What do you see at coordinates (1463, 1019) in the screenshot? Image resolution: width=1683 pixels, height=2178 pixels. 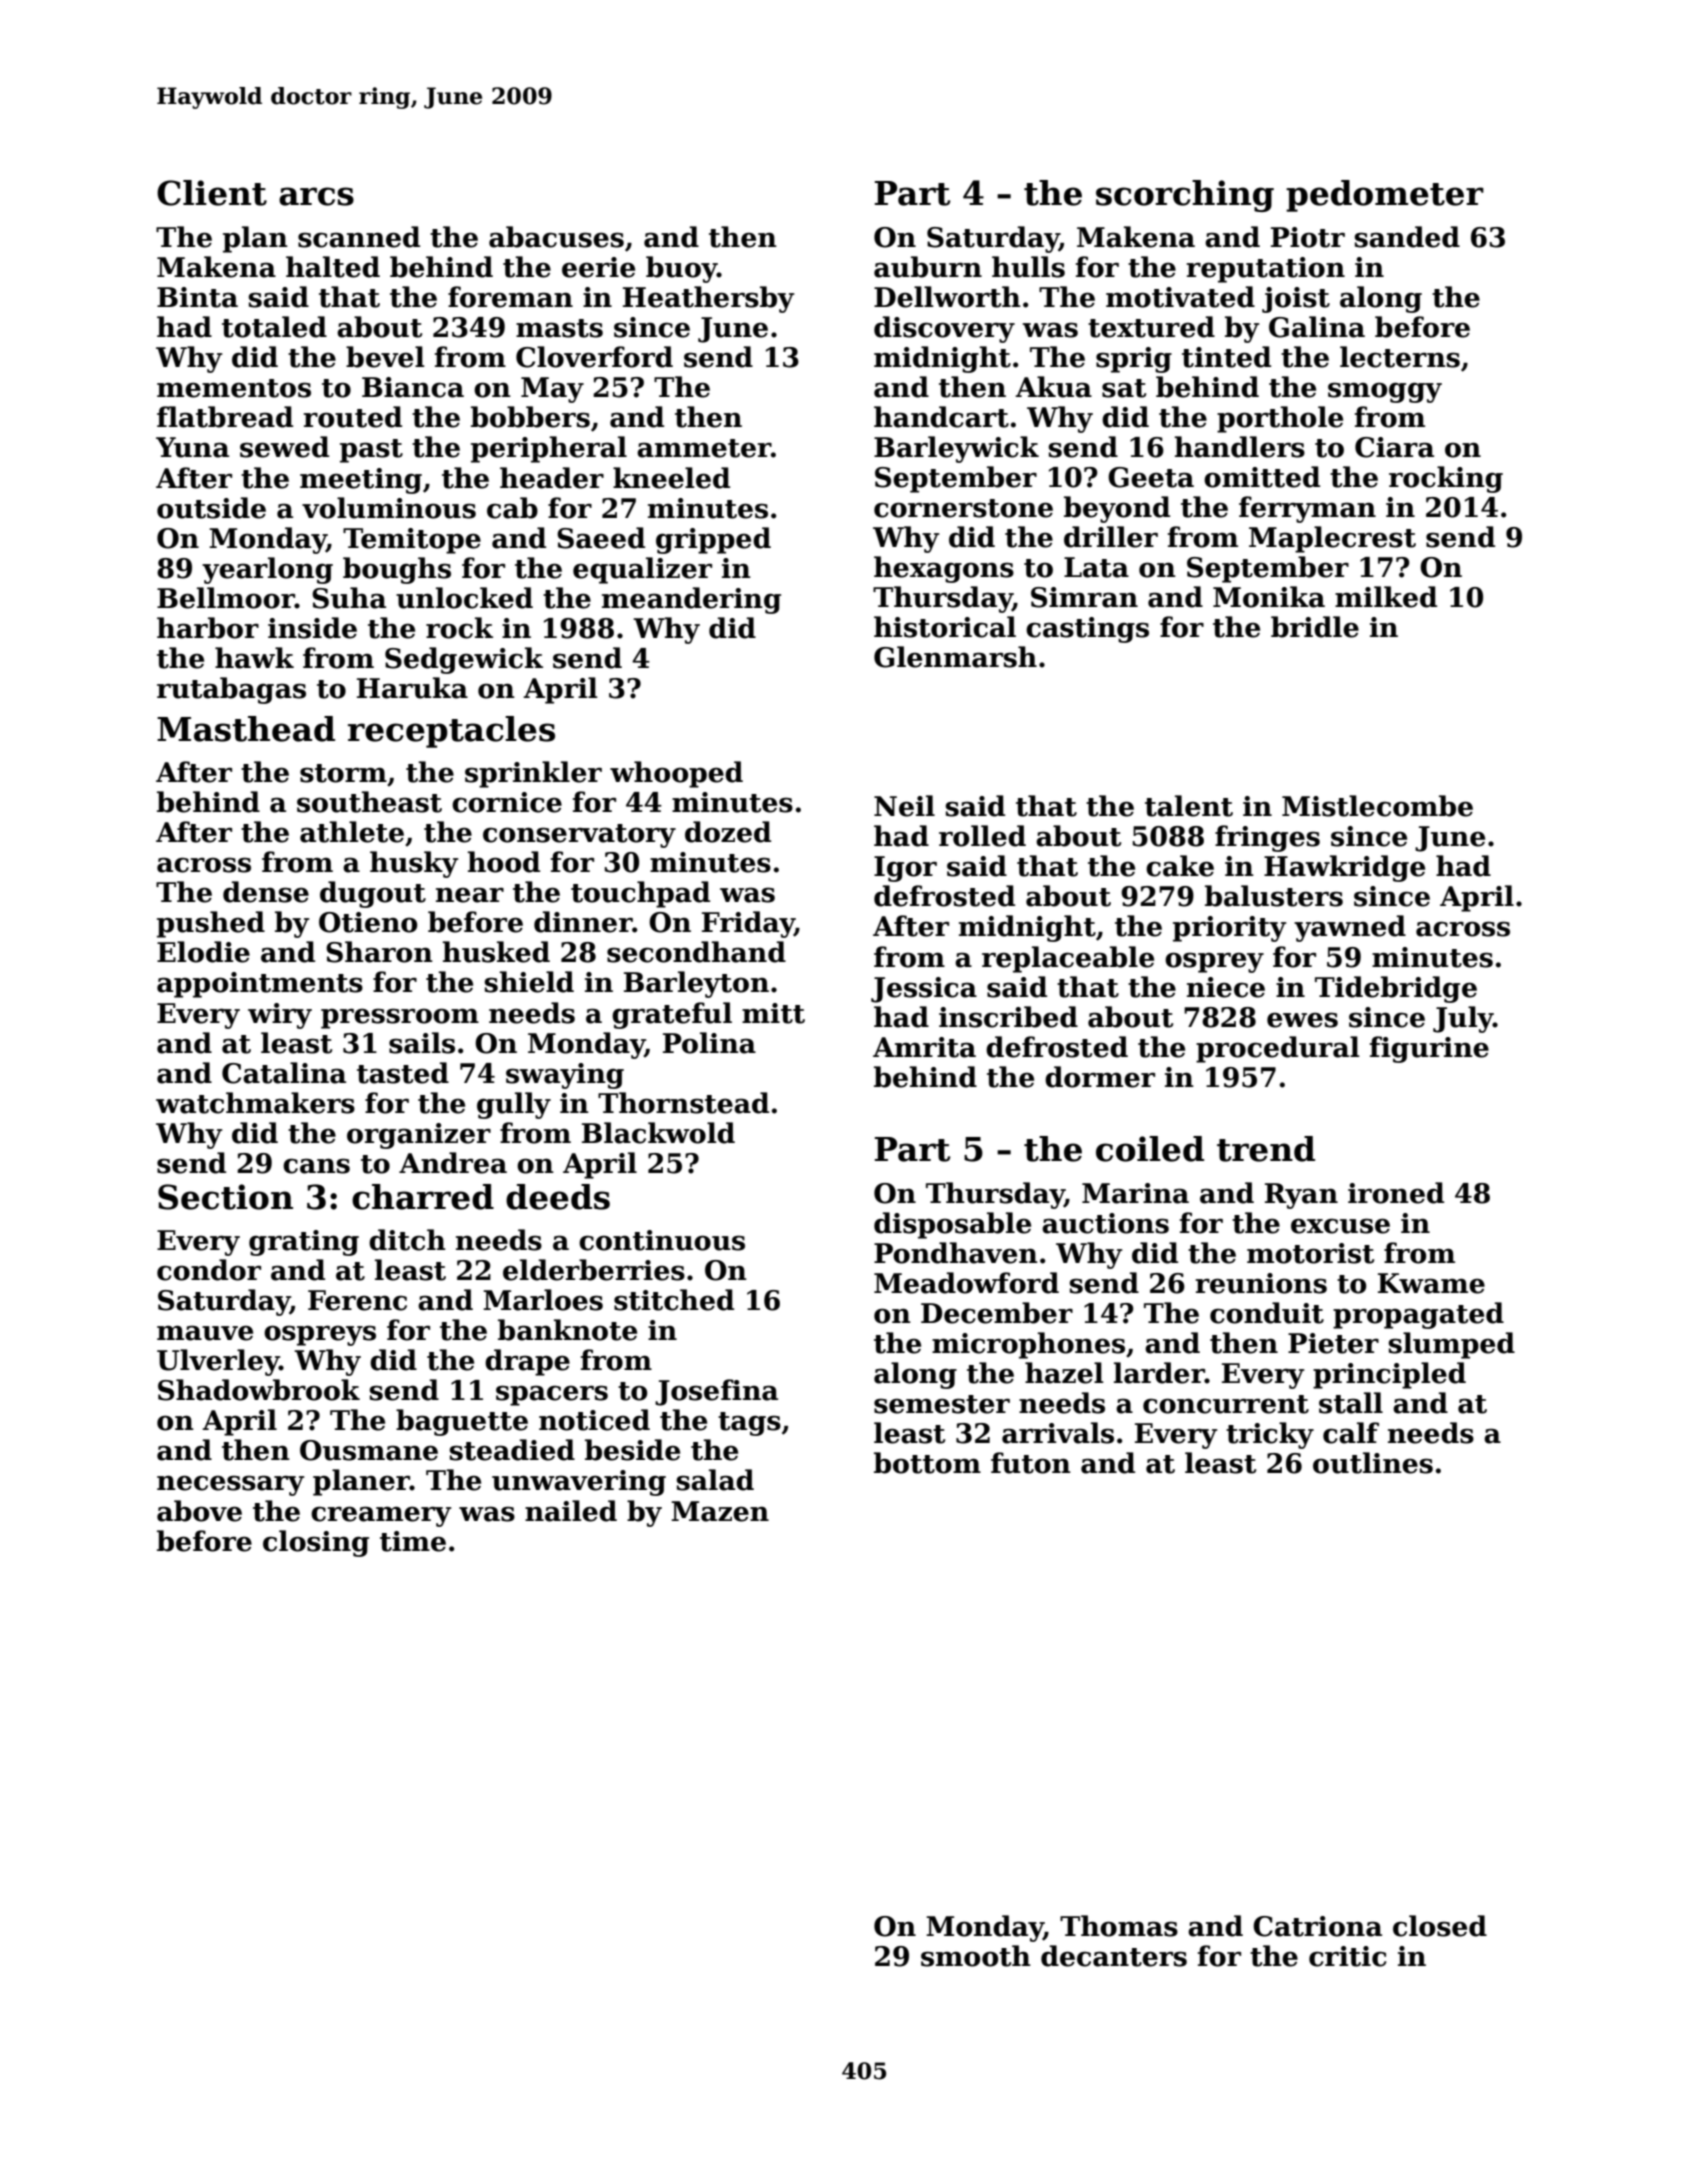 I see `July` at bounding box center [1463, 1019].
